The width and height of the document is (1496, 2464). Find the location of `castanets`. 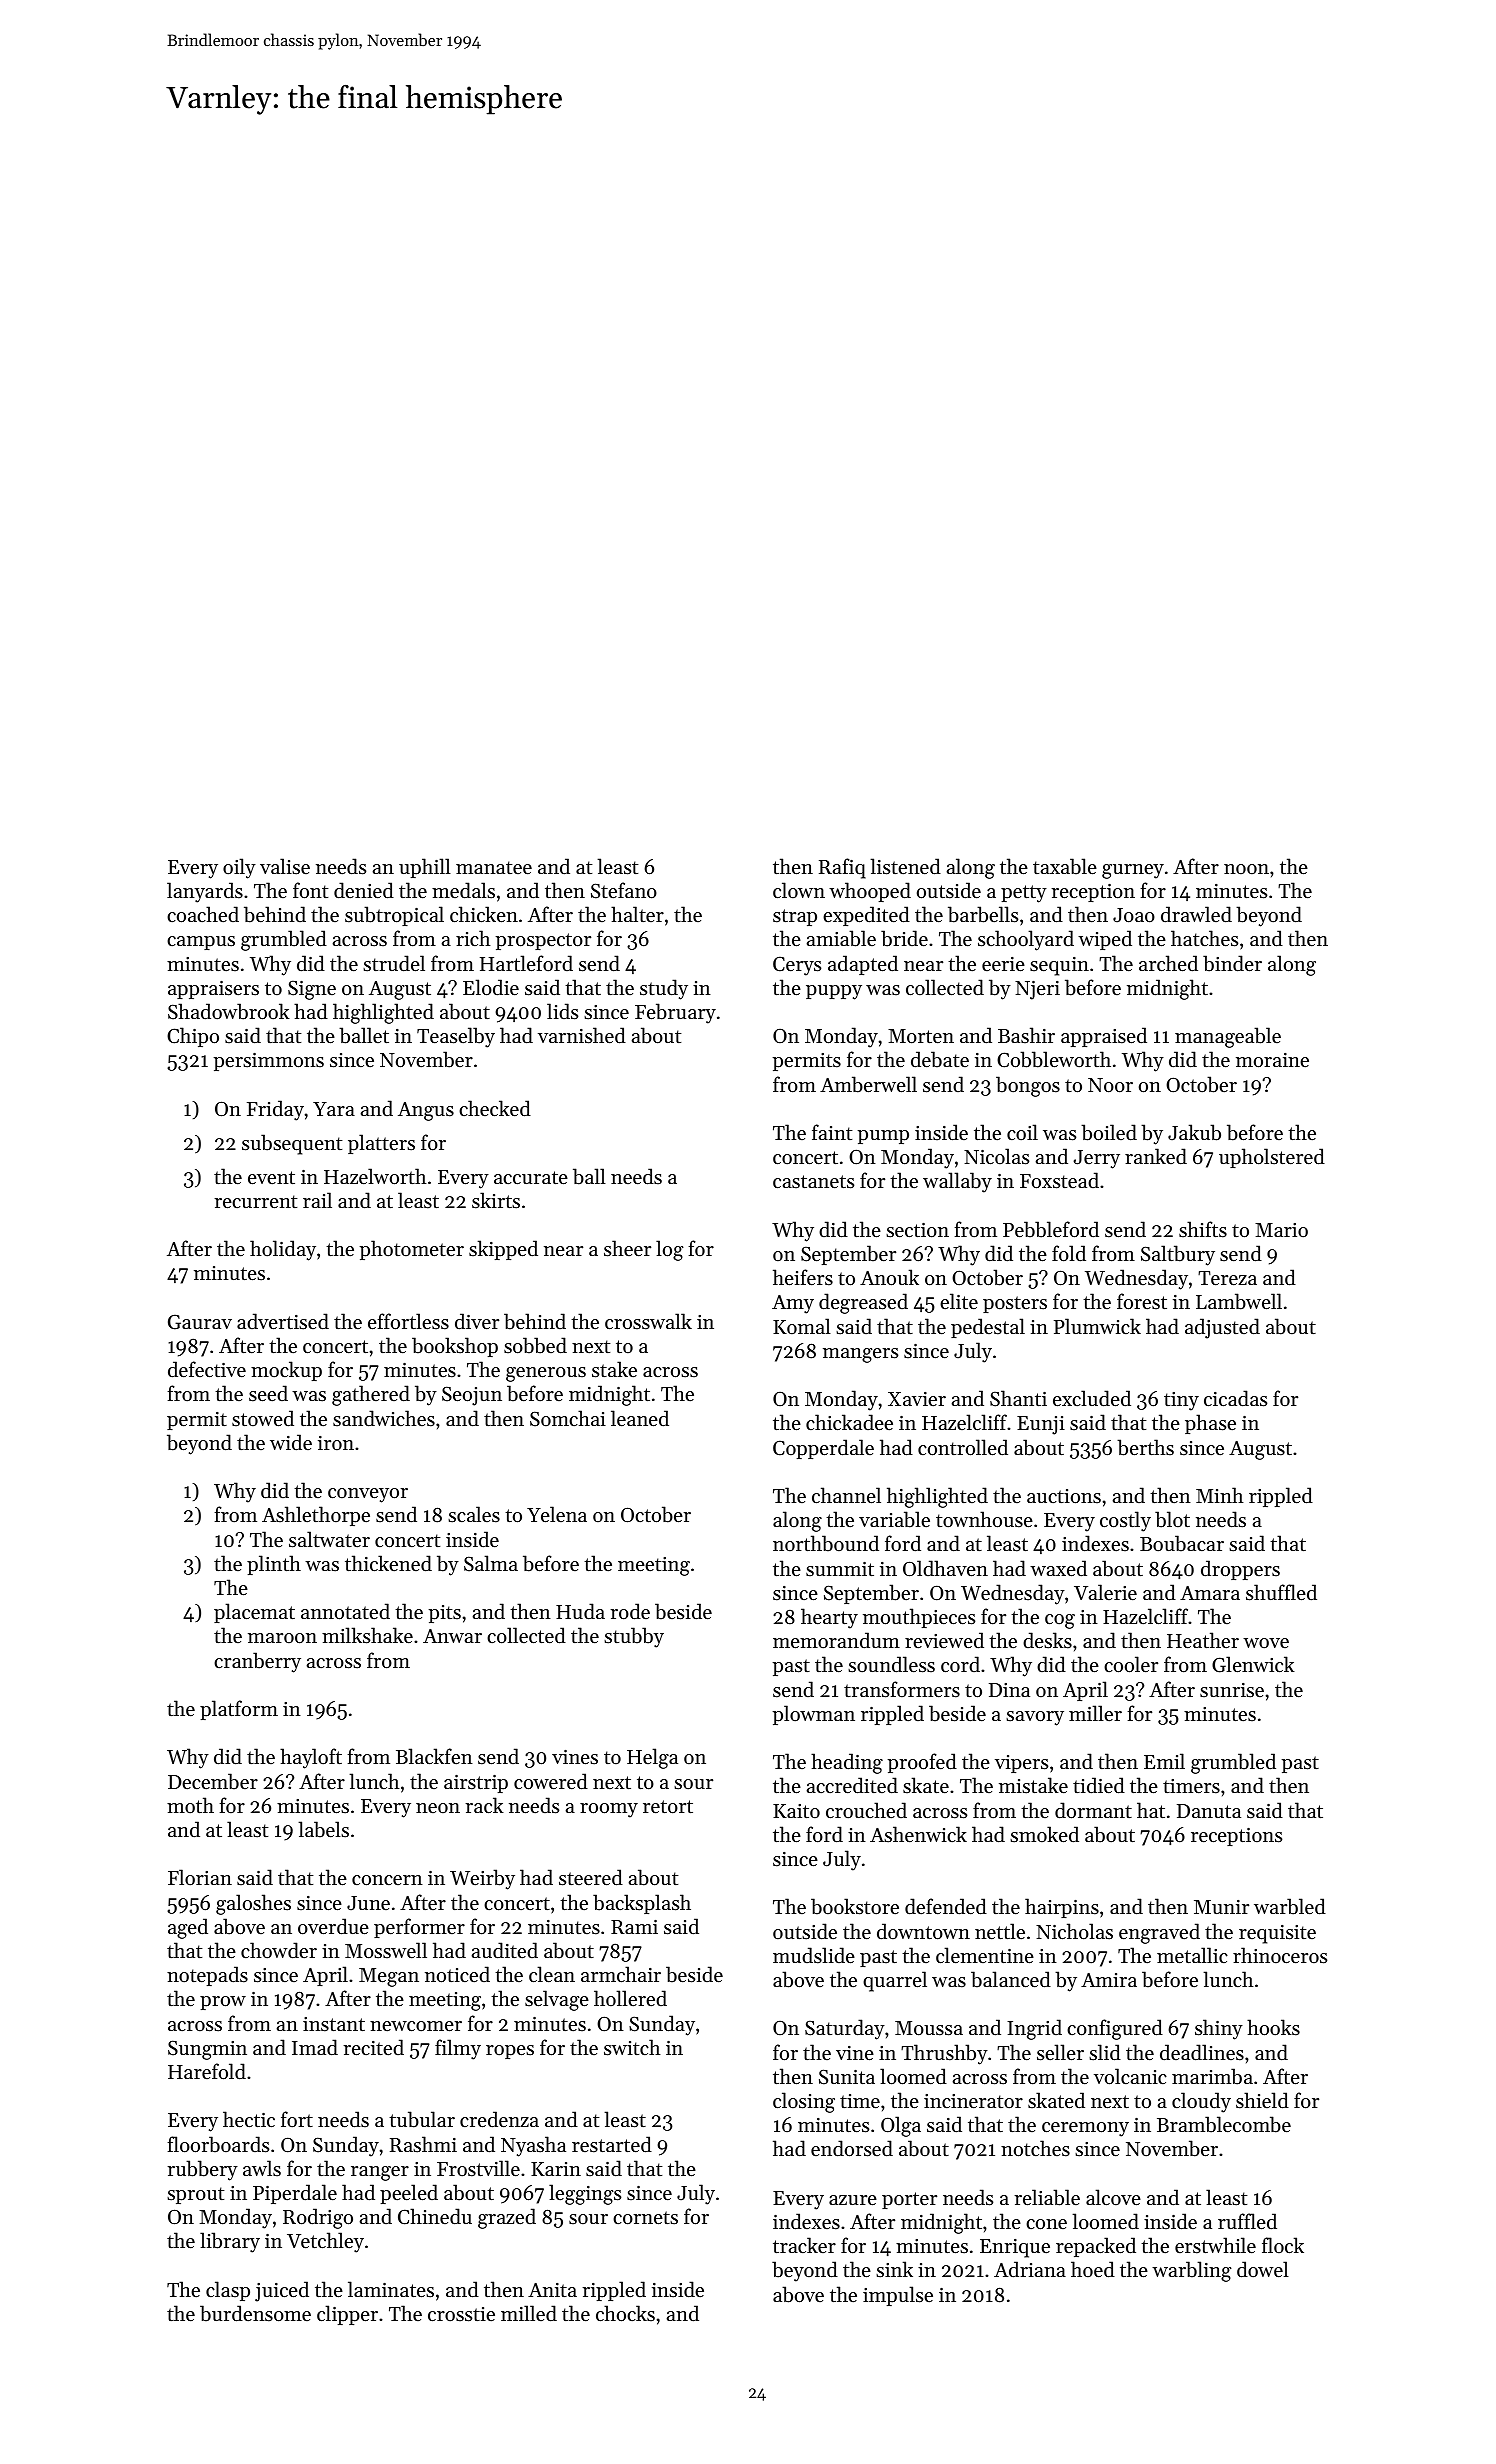

castanets is located at coordinates (813, 1182).
